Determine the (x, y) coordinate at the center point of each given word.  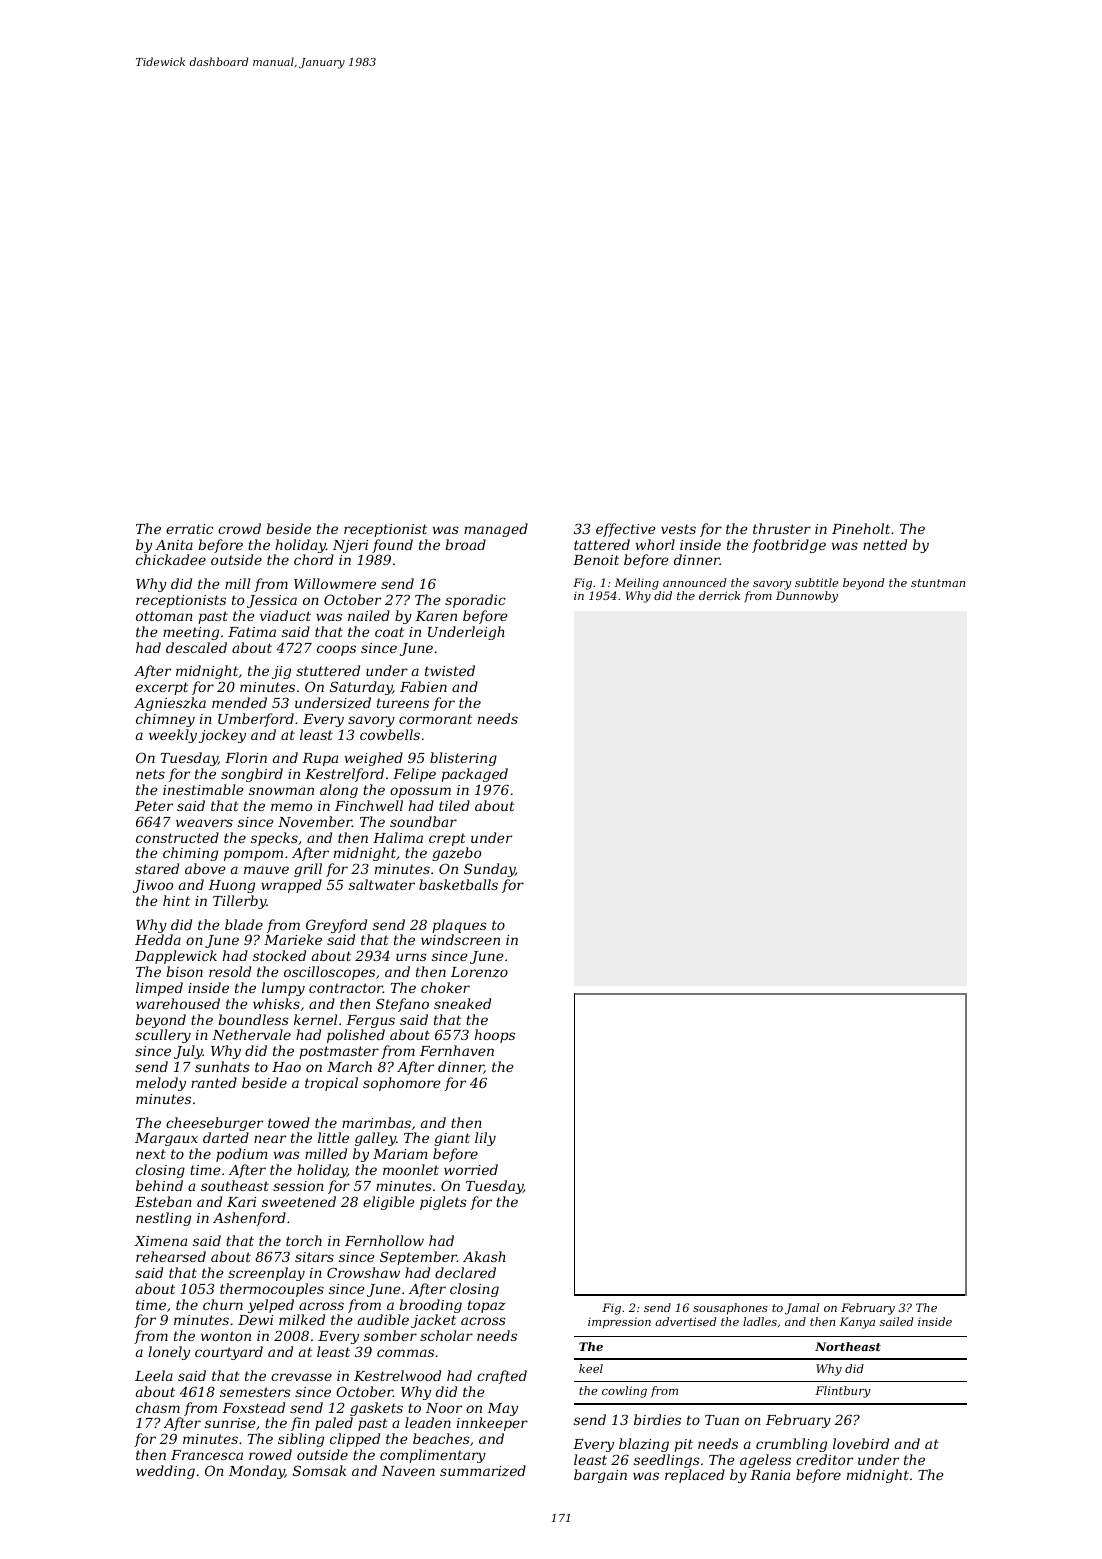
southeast (235, 1185)
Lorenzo (479, 972)
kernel (315, 1019)
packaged (474, 775)
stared (157, 868)
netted (885, 544)
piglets (443, 1203)
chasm (158, 1407)
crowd (239, 528)
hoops (495, 1036)
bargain (600, 1476)
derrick (719, 595)
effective (626, 530)
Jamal (802, 1309)
